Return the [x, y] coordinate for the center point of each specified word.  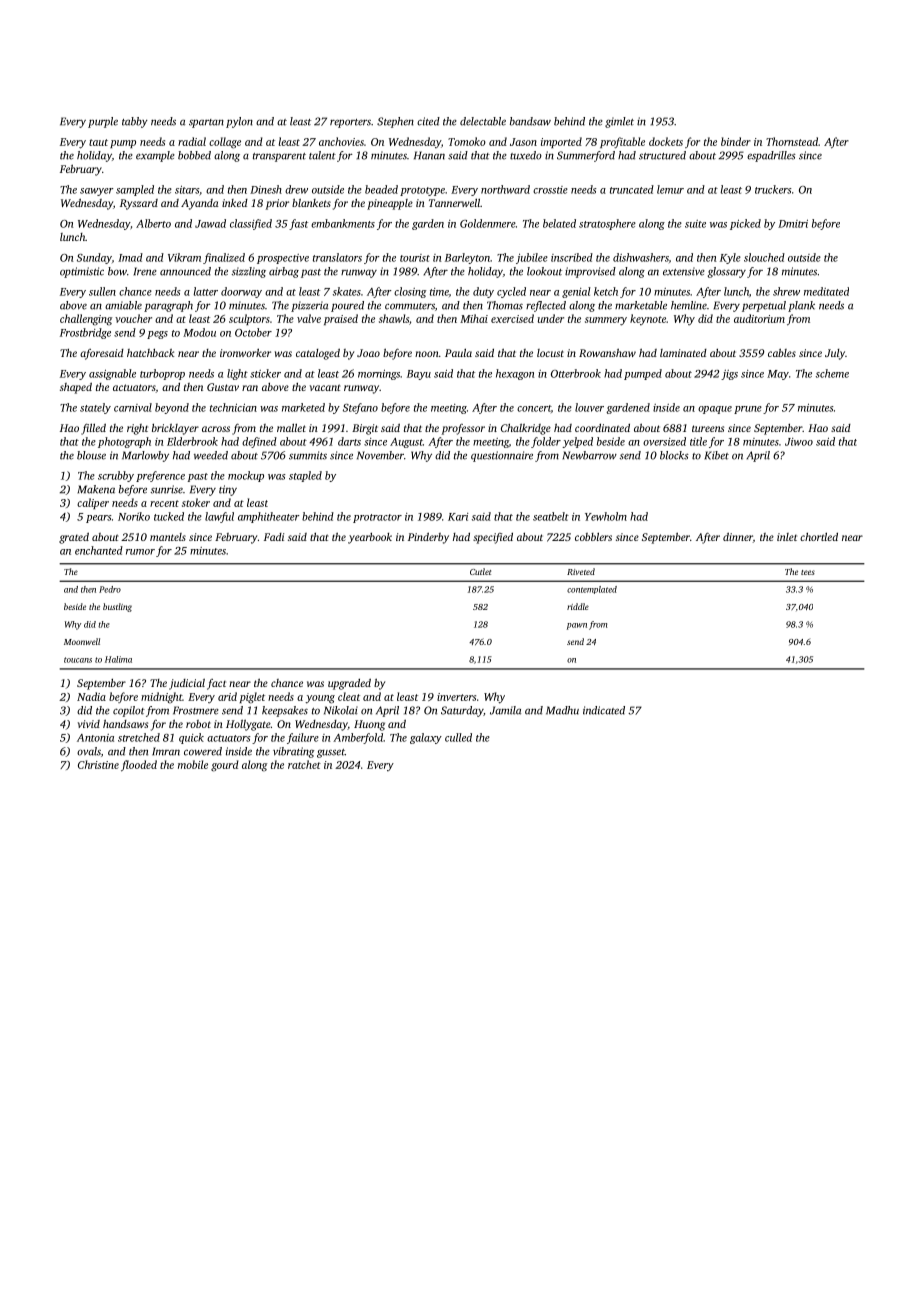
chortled [819, 537]
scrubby [116, 476]
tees [808, 572]
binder [736, 141]
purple [103, 122]
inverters [456, 697]
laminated [683, 353]
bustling [117, 607]
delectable [483, 121]
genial [576, 292]
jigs [729, 375]
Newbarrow [589, 455]
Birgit [365, 429]
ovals [89, 751]
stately [95, 408]
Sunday [94, 258]
